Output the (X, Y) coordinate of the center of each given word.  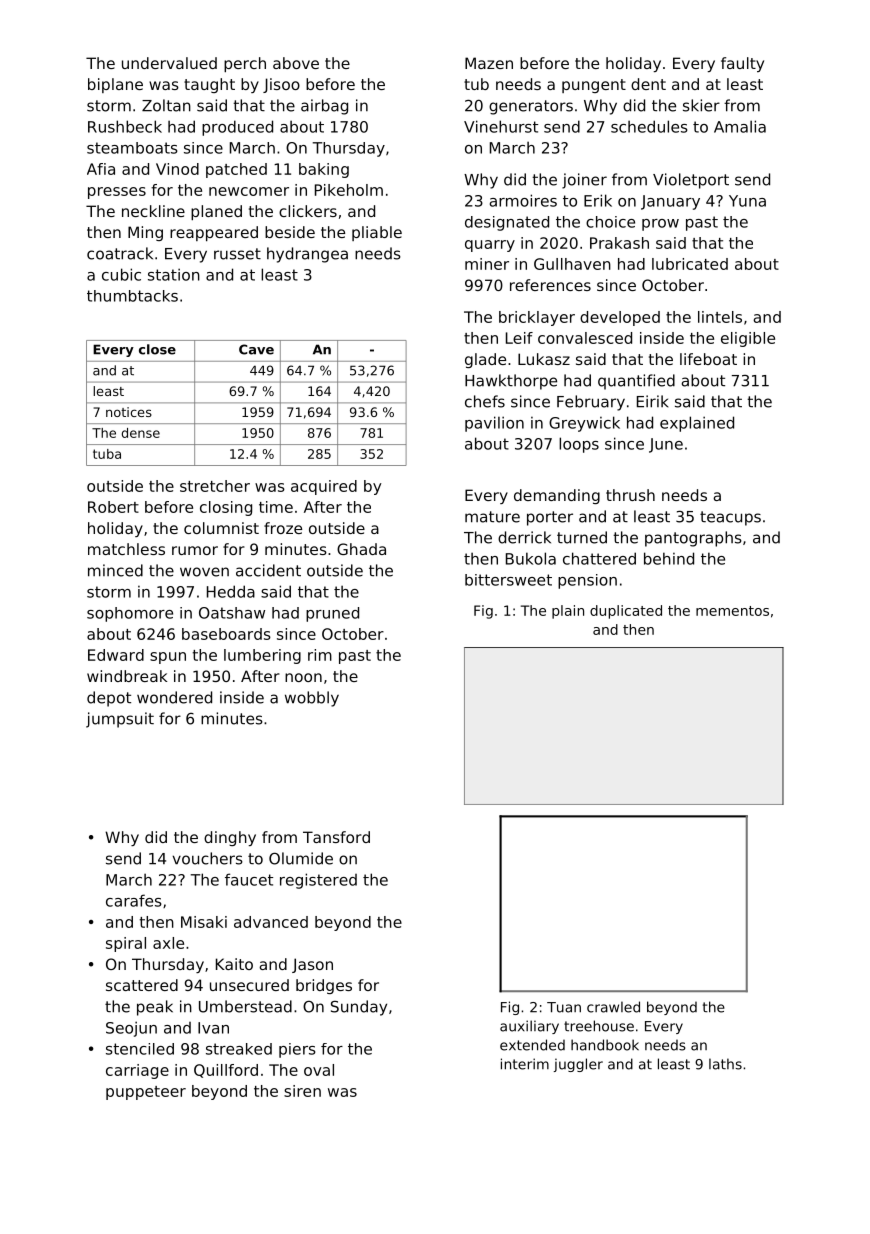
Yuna (747, 201)
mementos (732, 611)
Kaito (234, 964)
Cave (256, 349)
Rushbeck (125, 126)
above (296, 63)
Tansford (336, 837)
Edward (116, 655)
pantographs (693, 539)
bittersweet (508, 580)
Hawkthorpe (511, 382)
